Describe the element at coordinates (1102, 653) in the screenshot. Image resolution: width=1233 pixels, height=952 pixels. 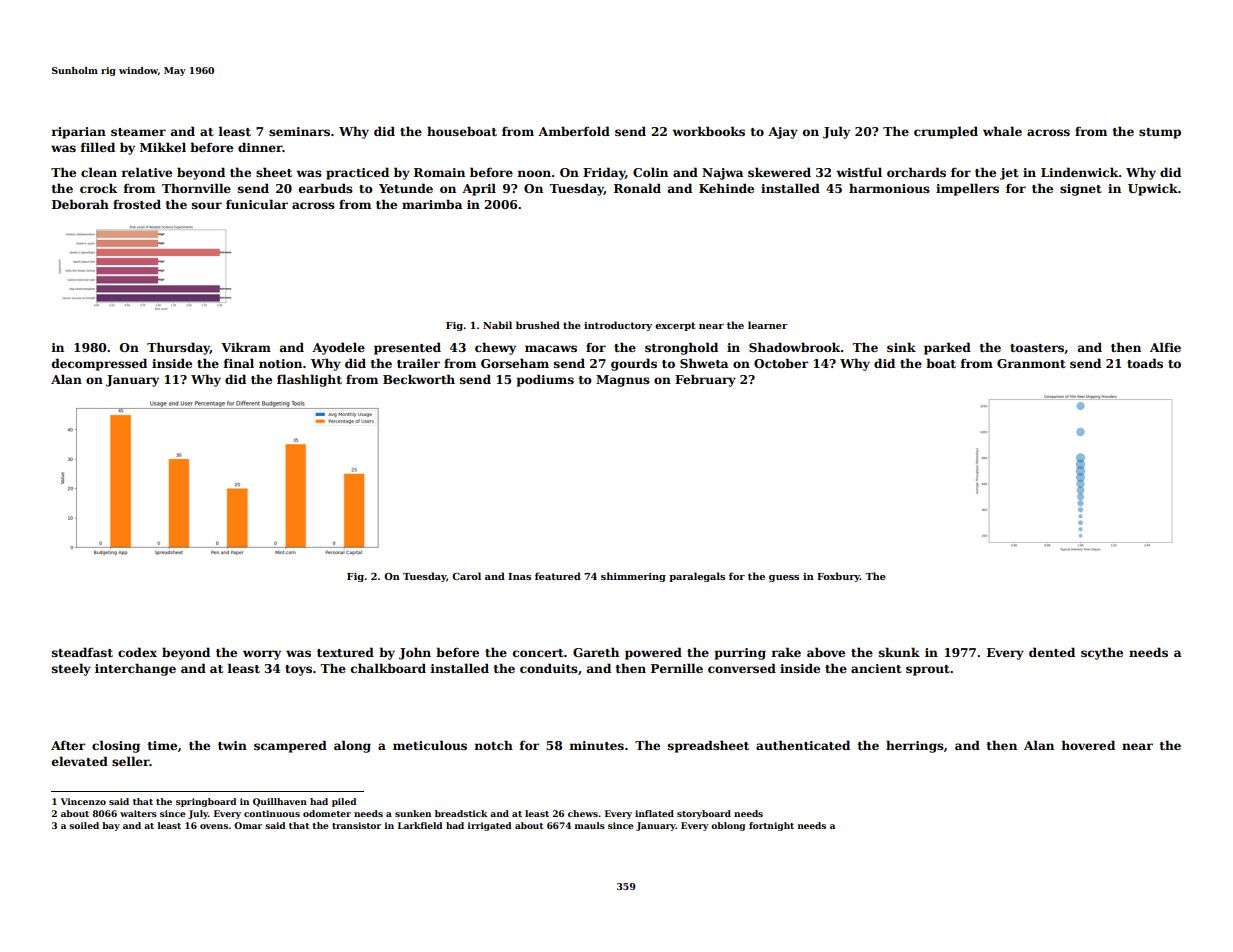
I see `scythe` at that location.
